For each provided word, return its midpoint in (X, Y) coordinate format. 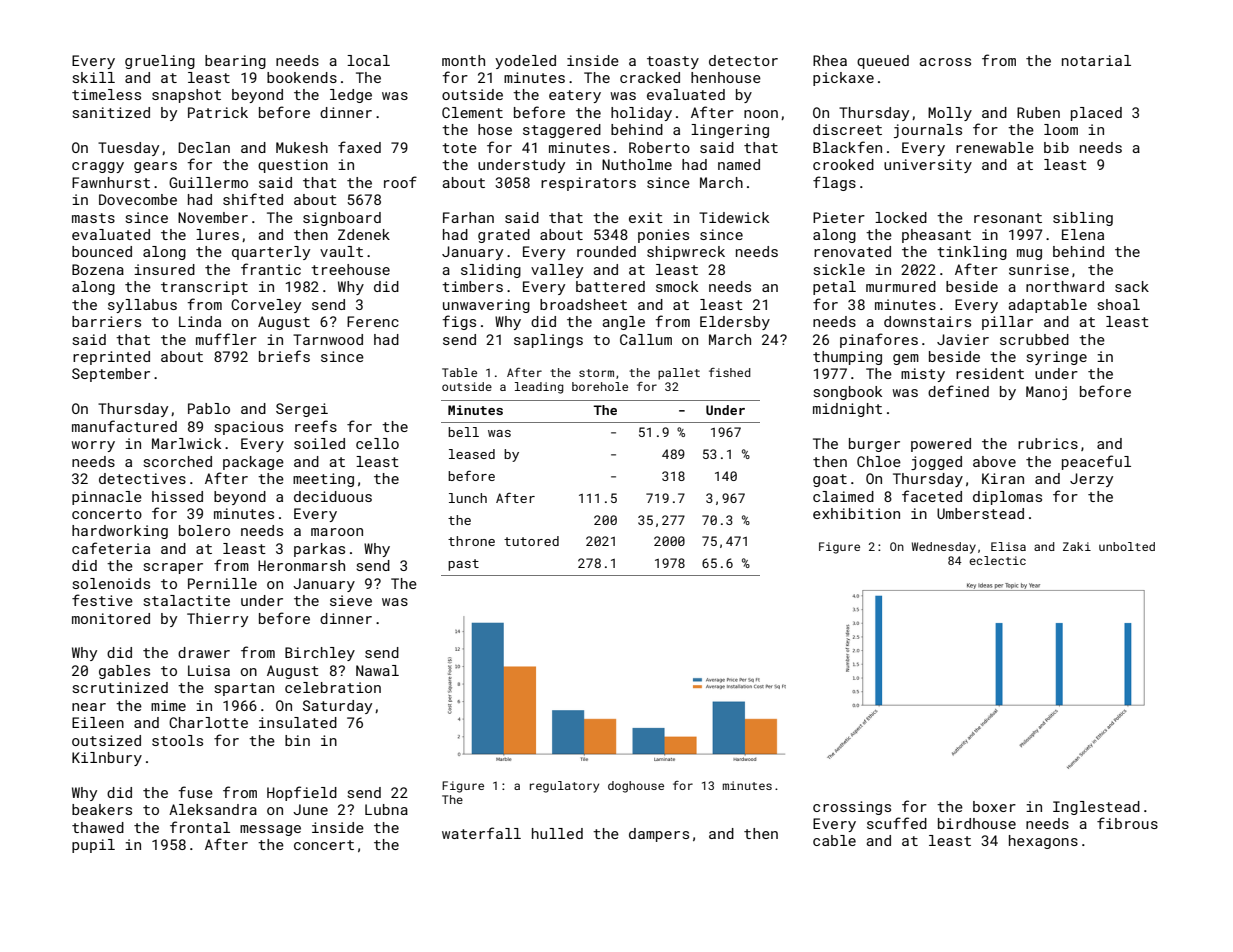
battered (610, 286)
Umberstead (980, 513)
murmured (901, 286)
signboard (342, 219)
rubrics (1048, 443)
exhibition (856, 513)
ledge (351, 96)
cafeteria (111, 548)
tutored (531, 541)
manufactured (124, 426)
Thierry (217, 620)
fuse (195, 792)
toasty (673, 62)
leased (472, 454)
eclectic (997, 560)
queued (883, 62)
